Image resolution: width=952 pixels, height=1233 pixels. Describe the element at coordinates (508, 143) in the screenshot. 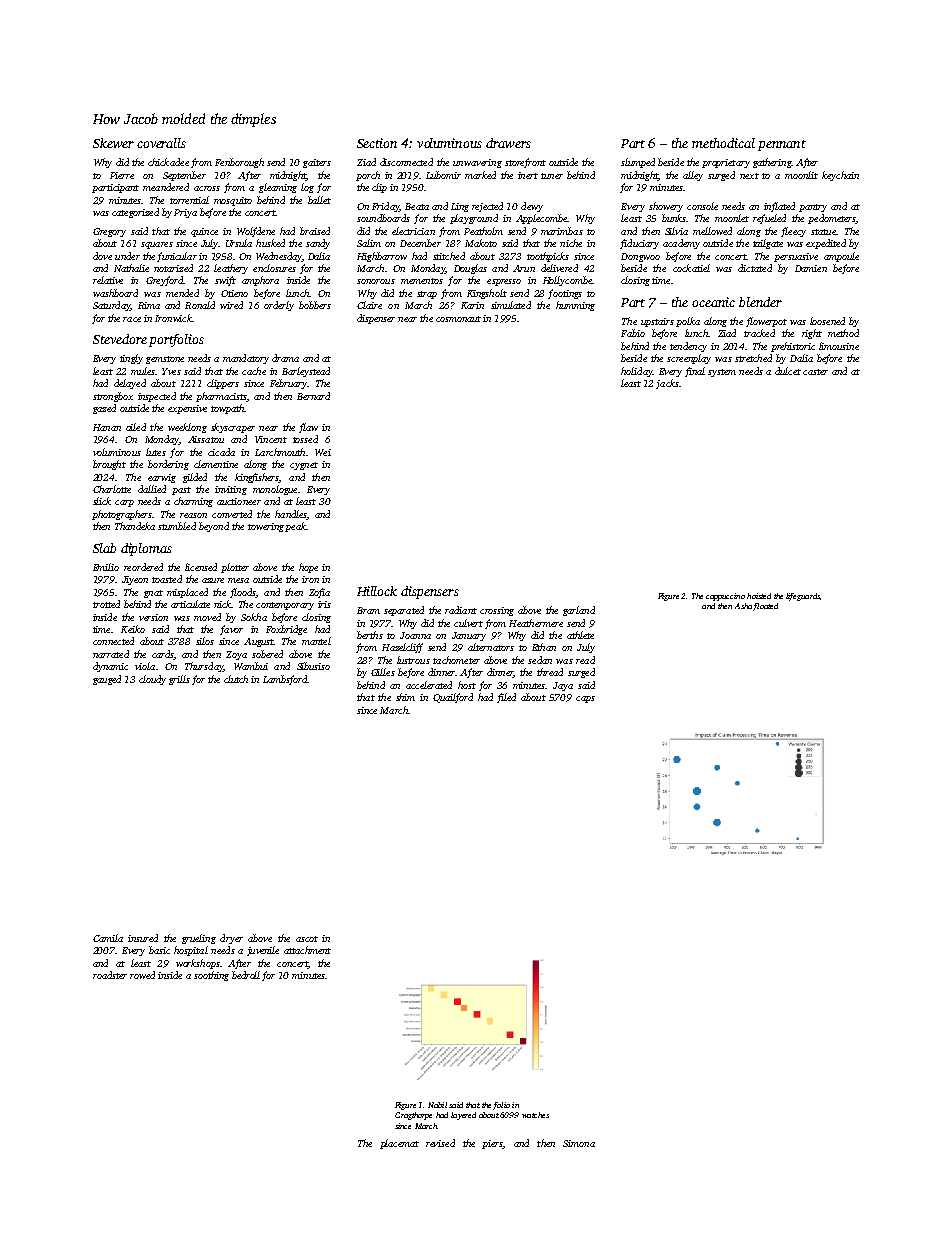

I see `drawers` at that location.
